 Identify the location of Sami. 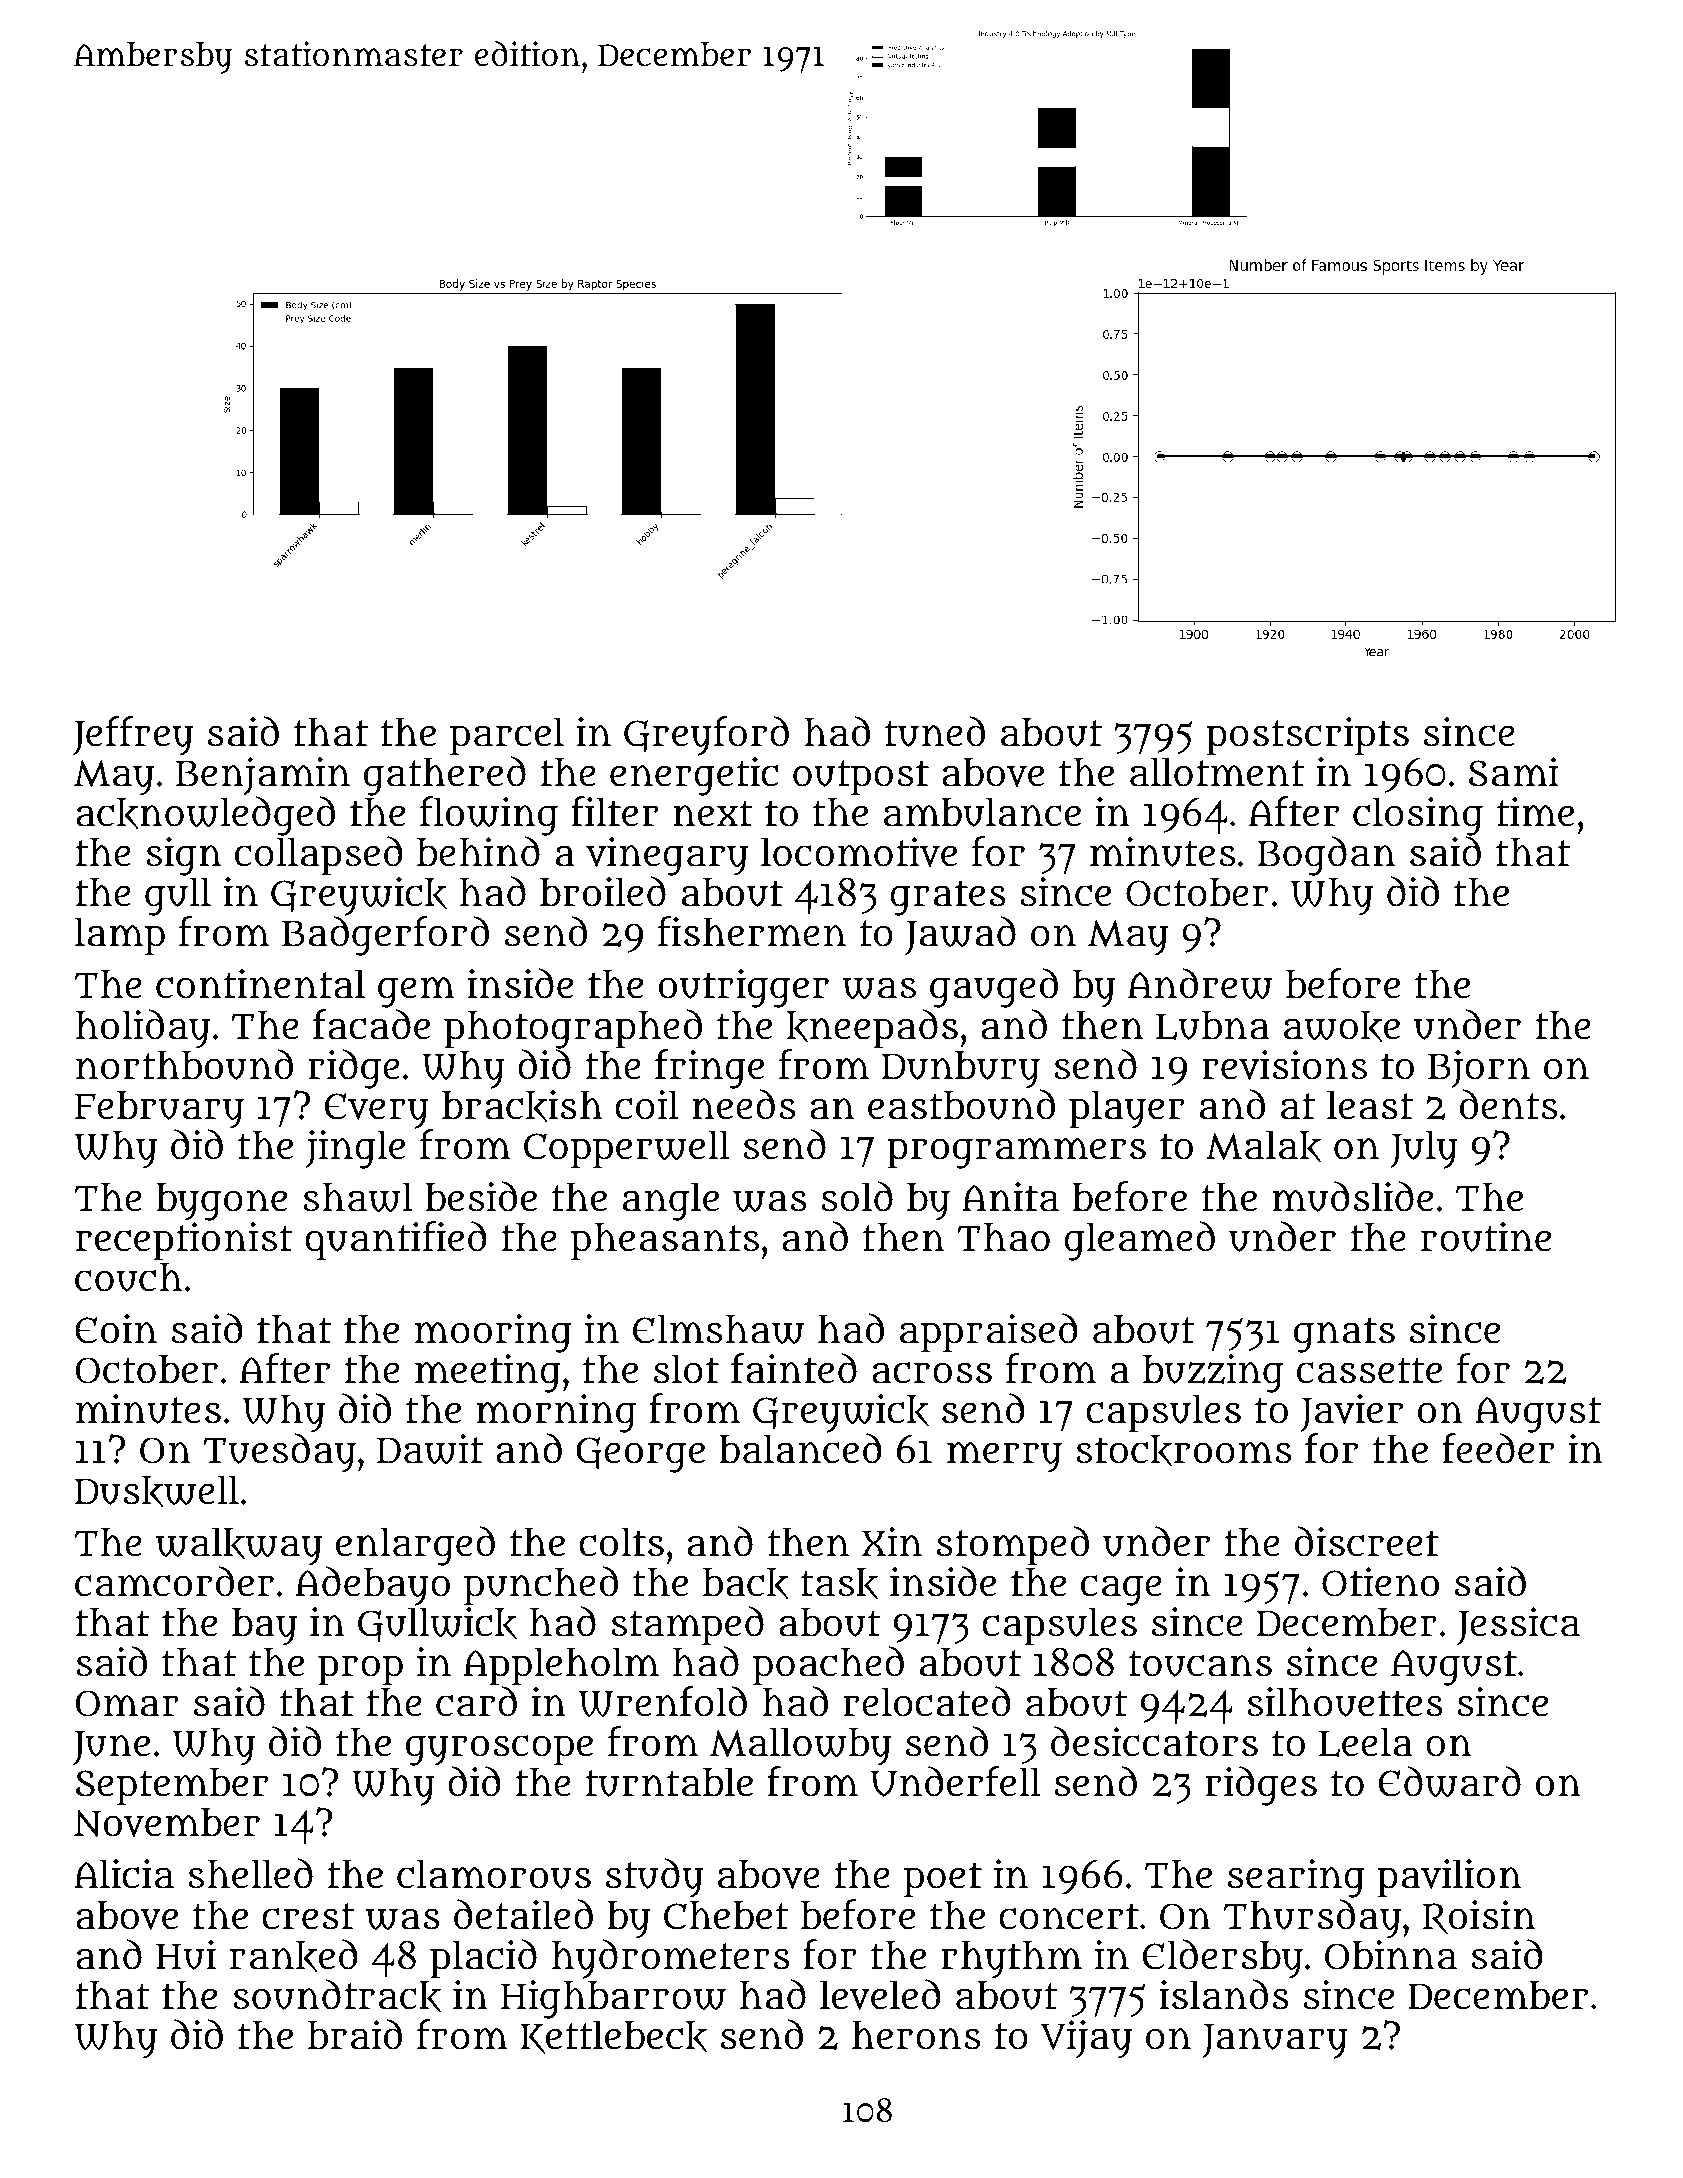
(1513, 772).
